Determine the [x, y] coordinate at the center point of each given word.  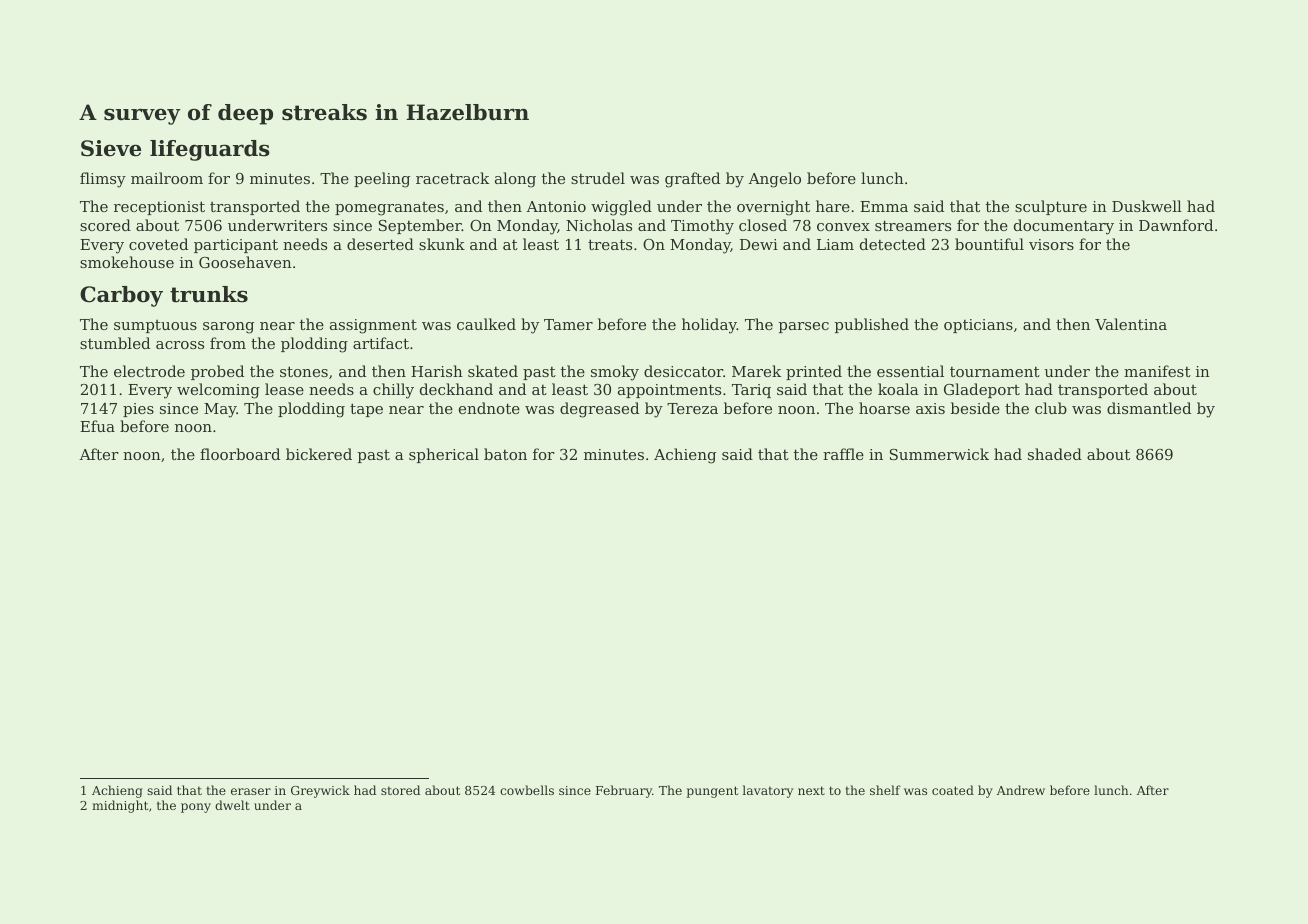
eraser [251, 791]
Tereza [692, 408]
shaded [1055, 454]
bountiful [989, 244]
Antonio [556, 206]
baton [505, 454]
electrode [149, 371]
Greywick [320, 791]
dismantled [1149, 408]
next [811, 790]
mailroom [167, 178]
